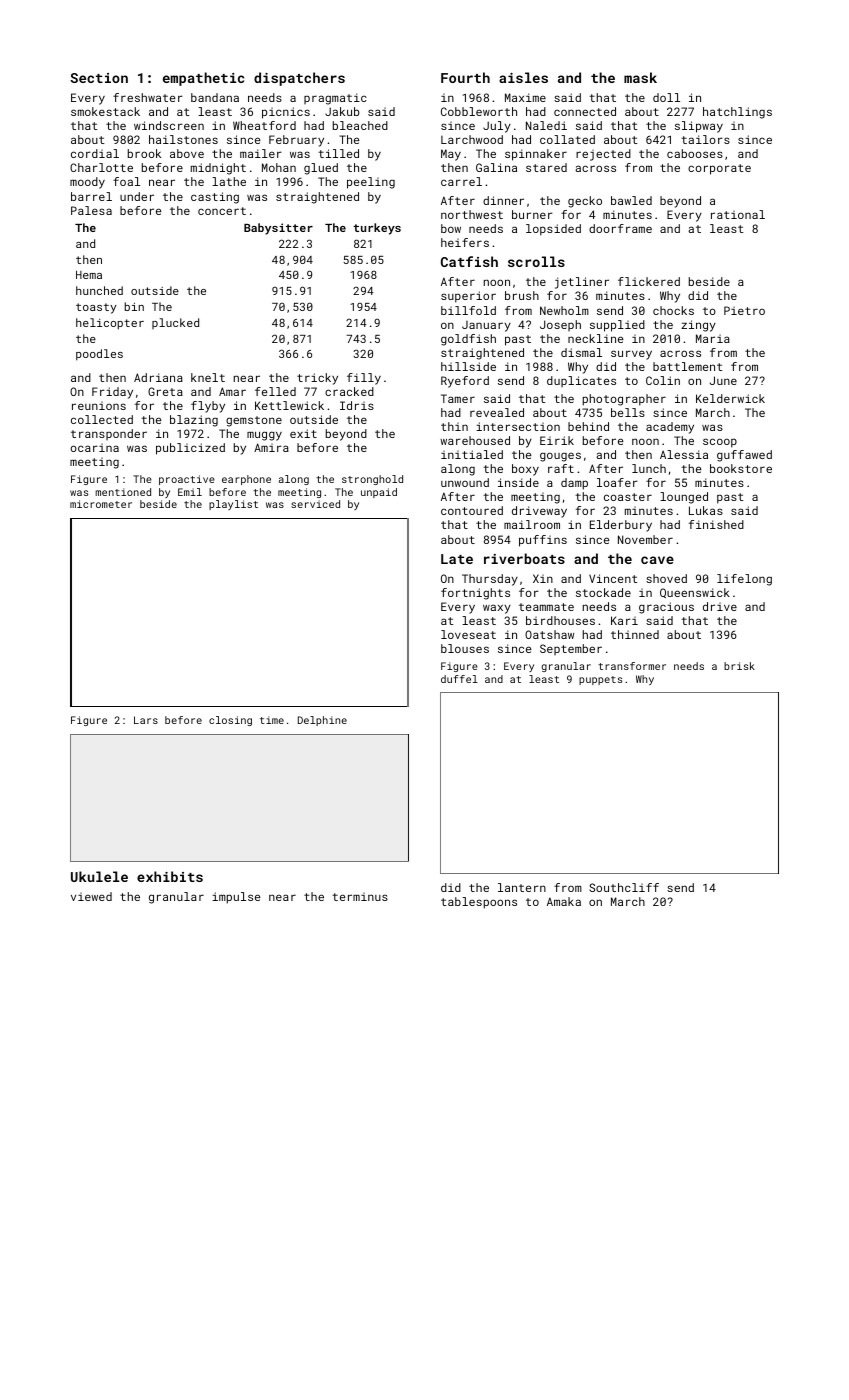 The width and height of the screenshot is (849, 1400). I want to click on Mohan, so click(279, 167).
